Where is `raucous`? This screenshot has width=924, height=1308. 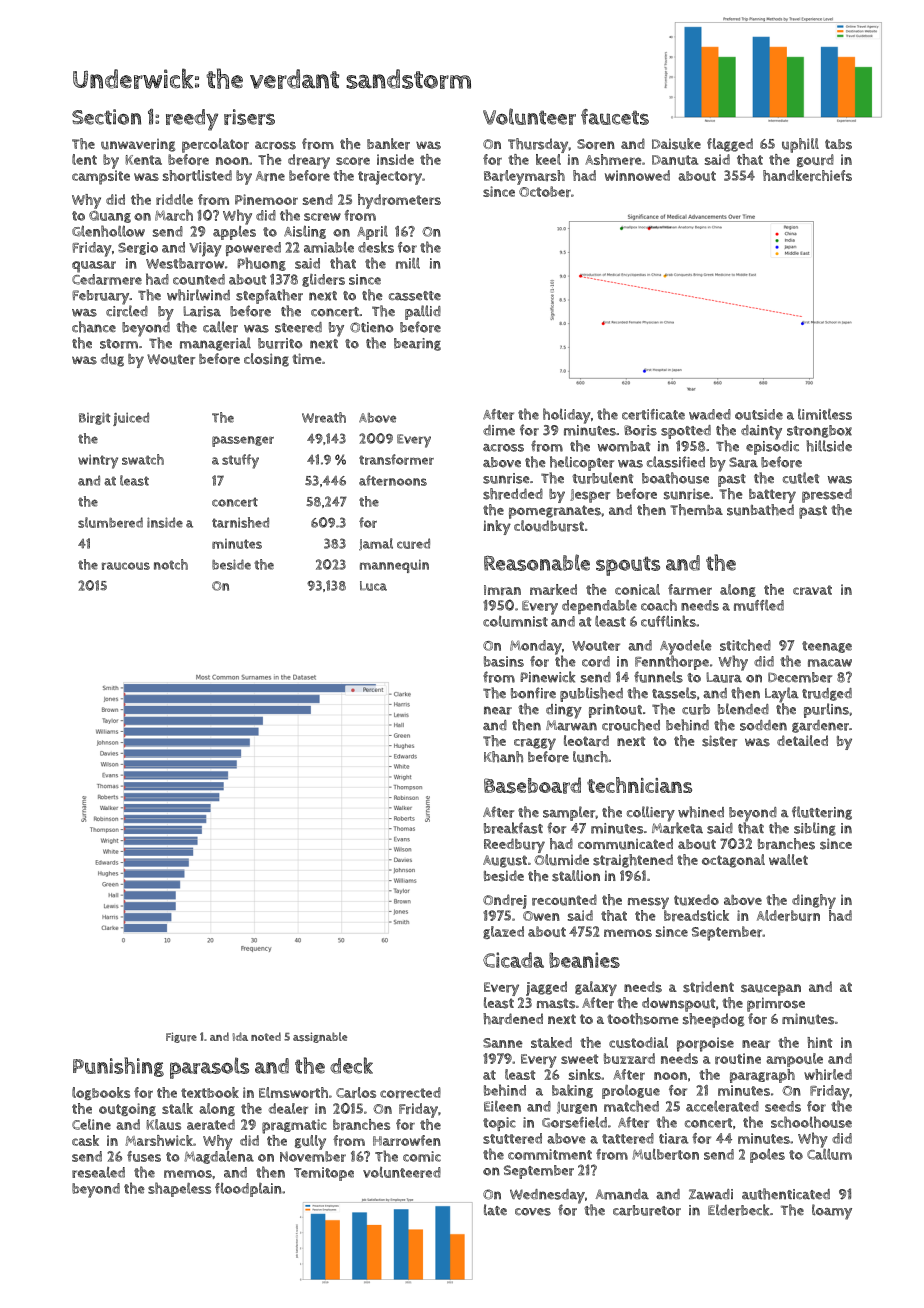 raucous is located at coordinates (126, 566).
